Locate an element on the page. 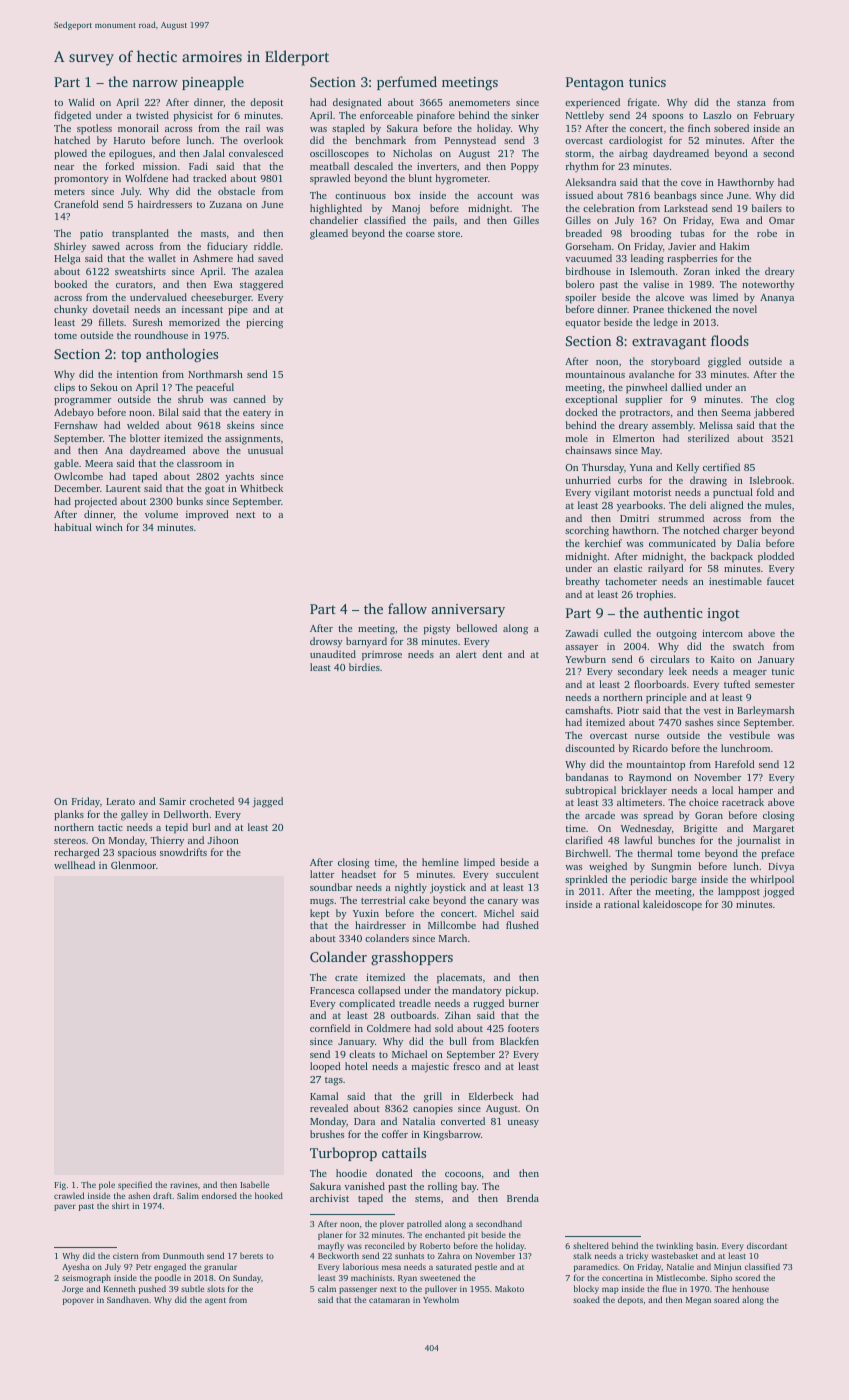 The height and width of the image is (1400, 849). soared is located at coordinates (726, 1299).
